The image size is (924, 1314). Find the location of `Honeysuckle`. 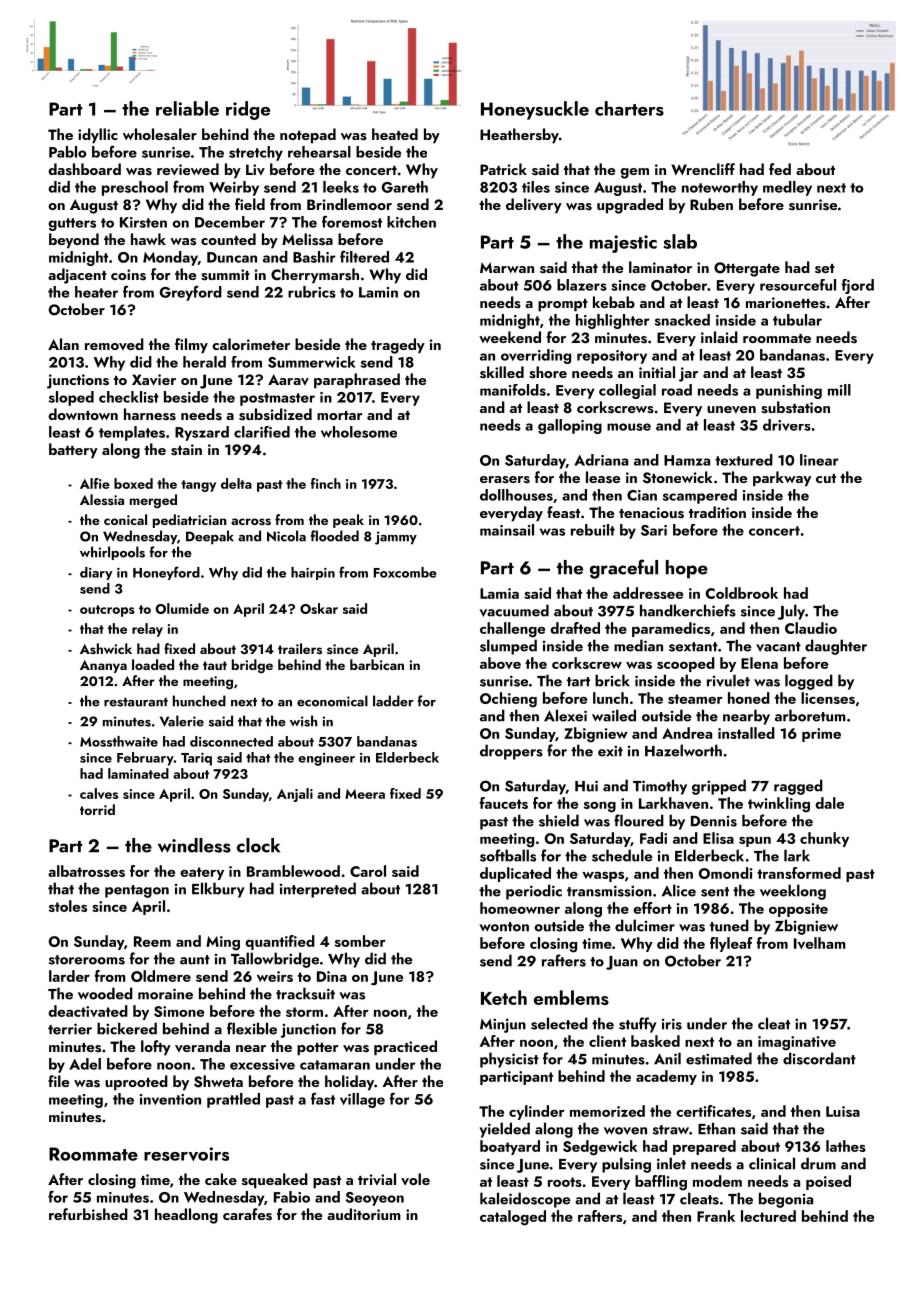

Honeysuckle is located at coordinates (535, 110).
